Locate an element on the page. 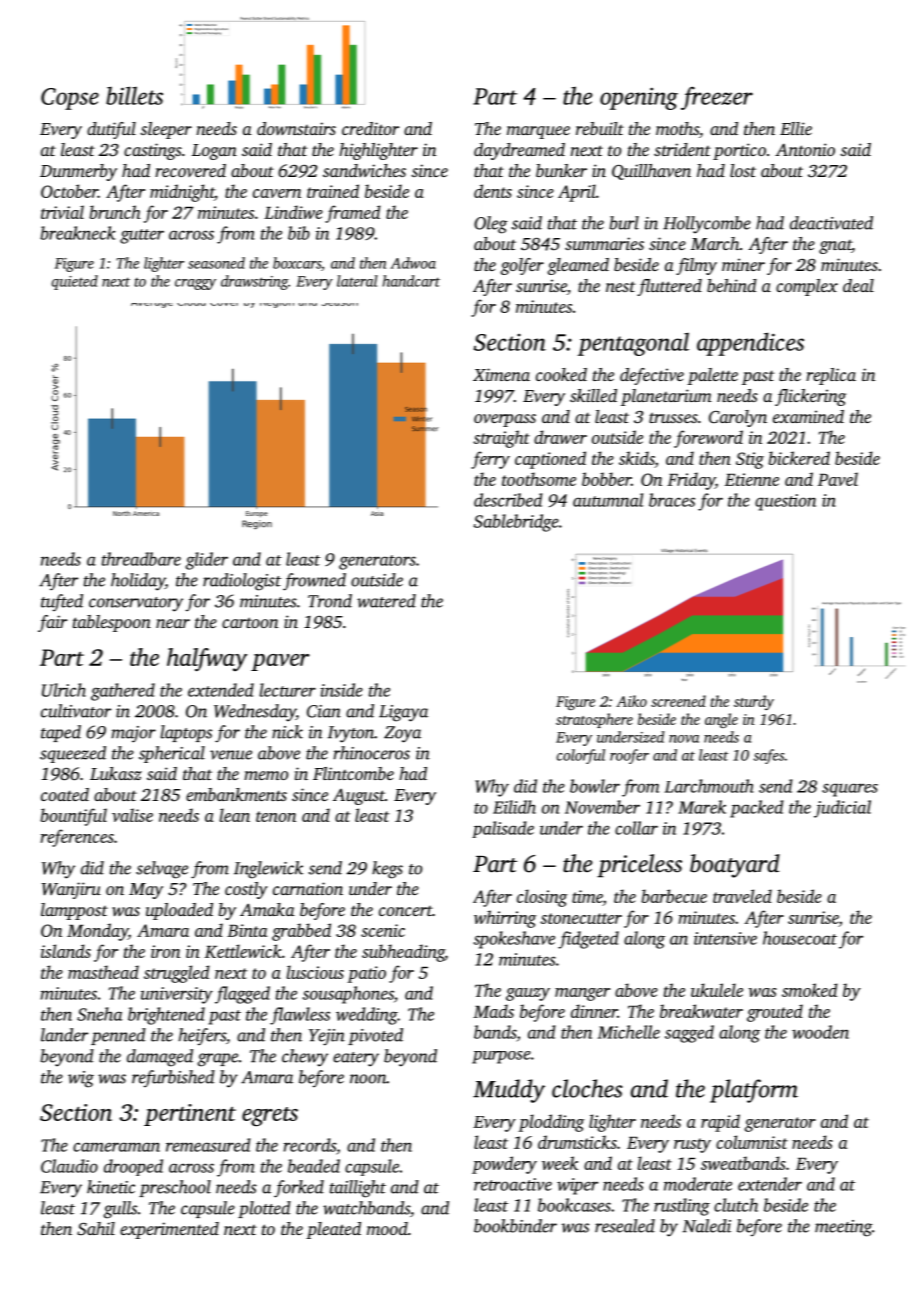 This document has height=1308, width=924. resealed is located at coordinates (625, 1226).
